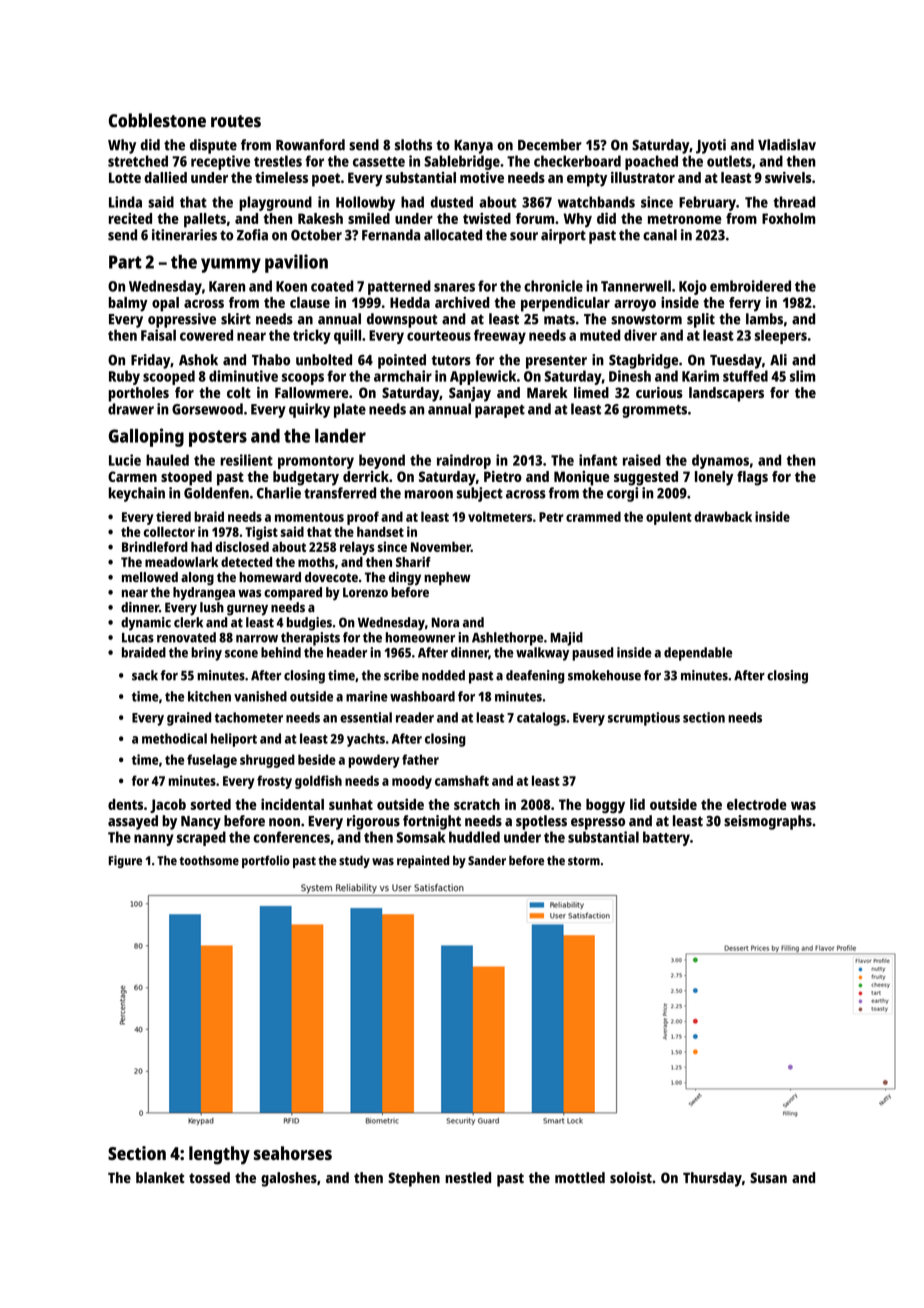 This page has height=1308, width=924. Describe the element at coordinates (563, 236) in the page. I see `airport` at that location.
